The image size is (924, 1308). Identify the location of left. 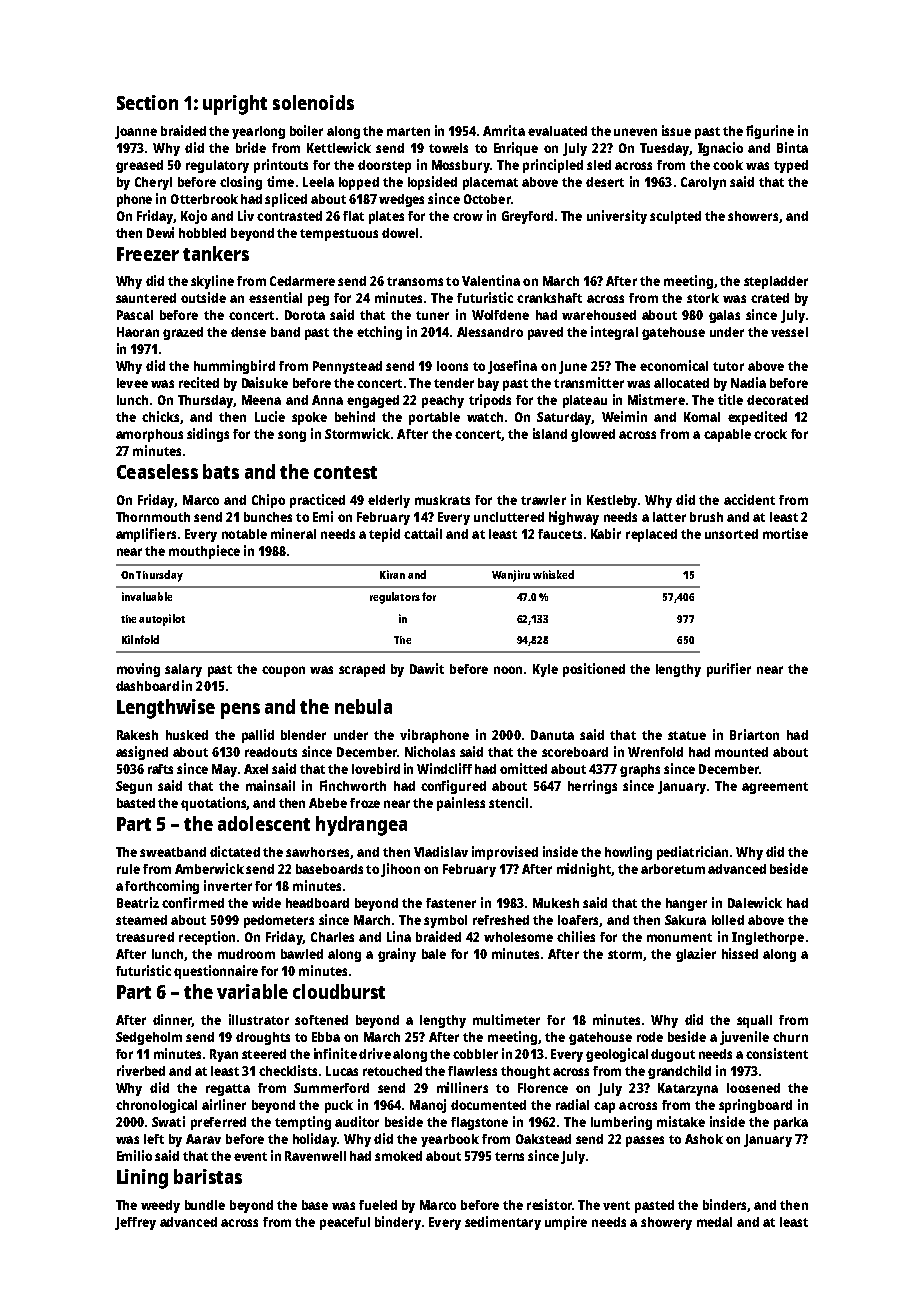
(154, 1139).
